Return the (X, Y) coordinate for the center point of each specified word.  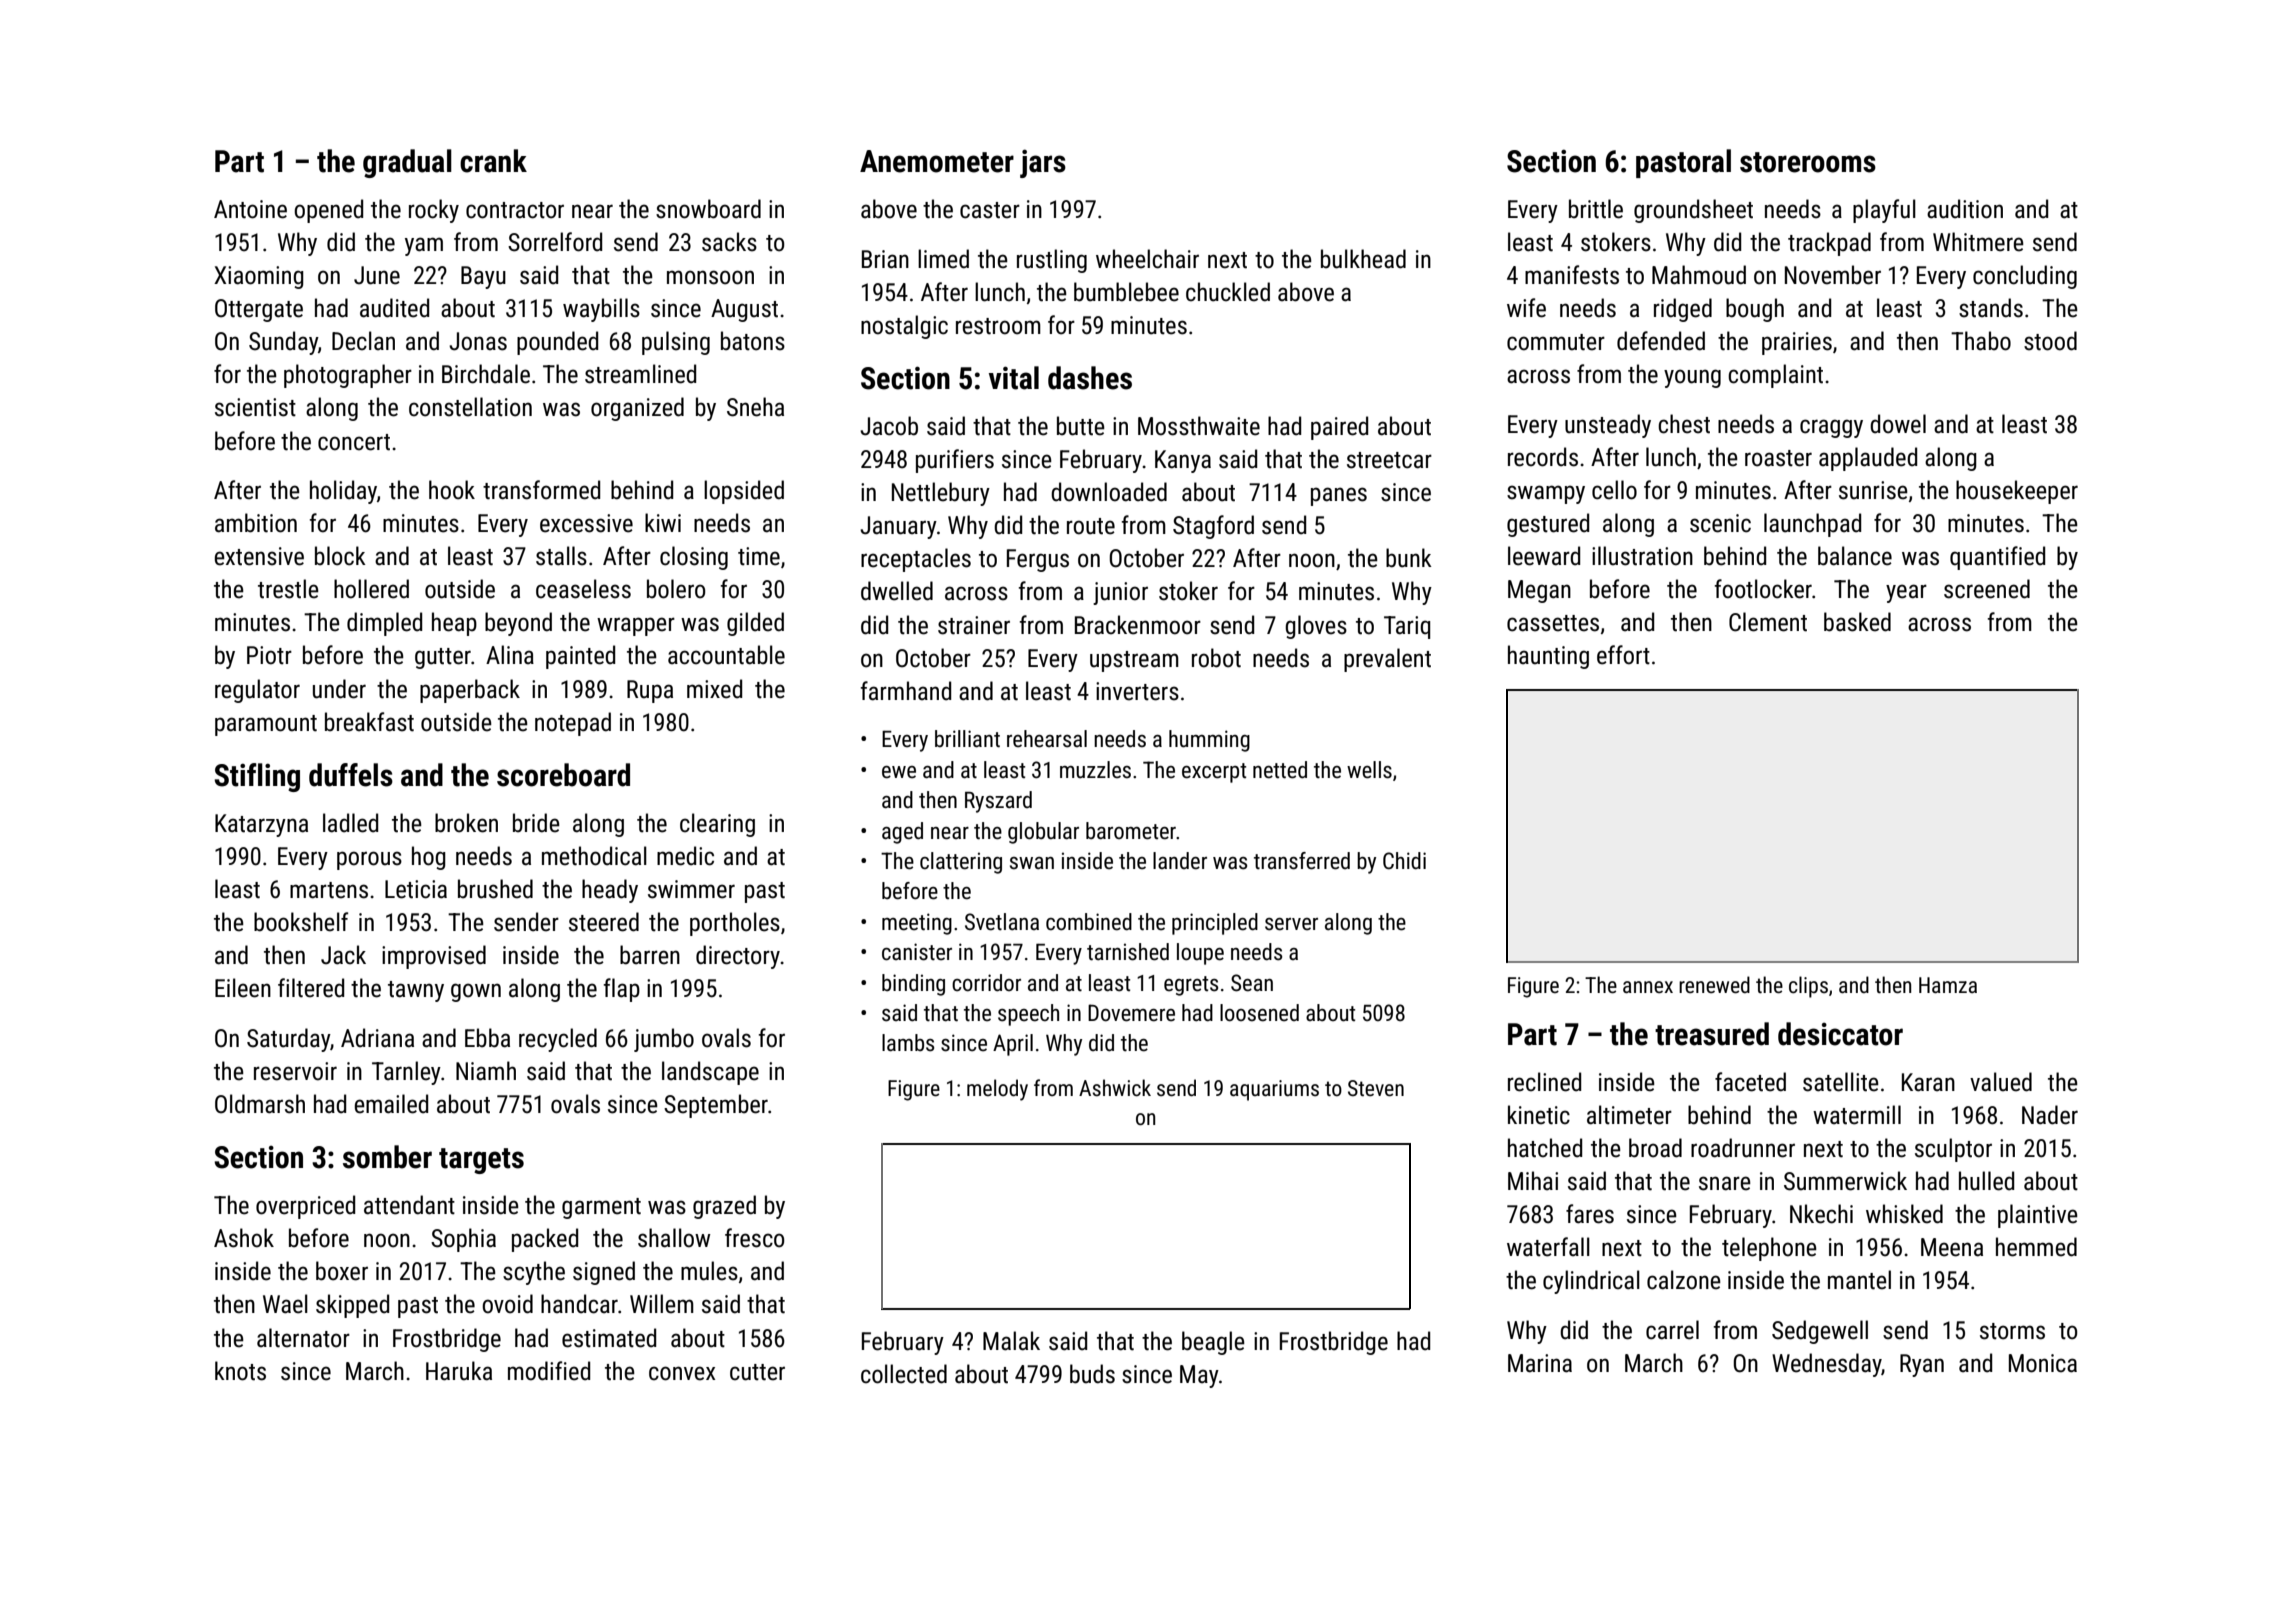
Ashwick (1115, 1088)
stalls (561, 556)
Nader (2050, 1115)
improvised (434, 957)
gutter (443, 658)
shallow (674, 1238)
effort (1623, 655)
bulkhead (1363, 259)
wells (1369, 770)
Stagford (1213, 527)
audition (1965, 209)
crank (493, 161)
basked (1857, 622)
